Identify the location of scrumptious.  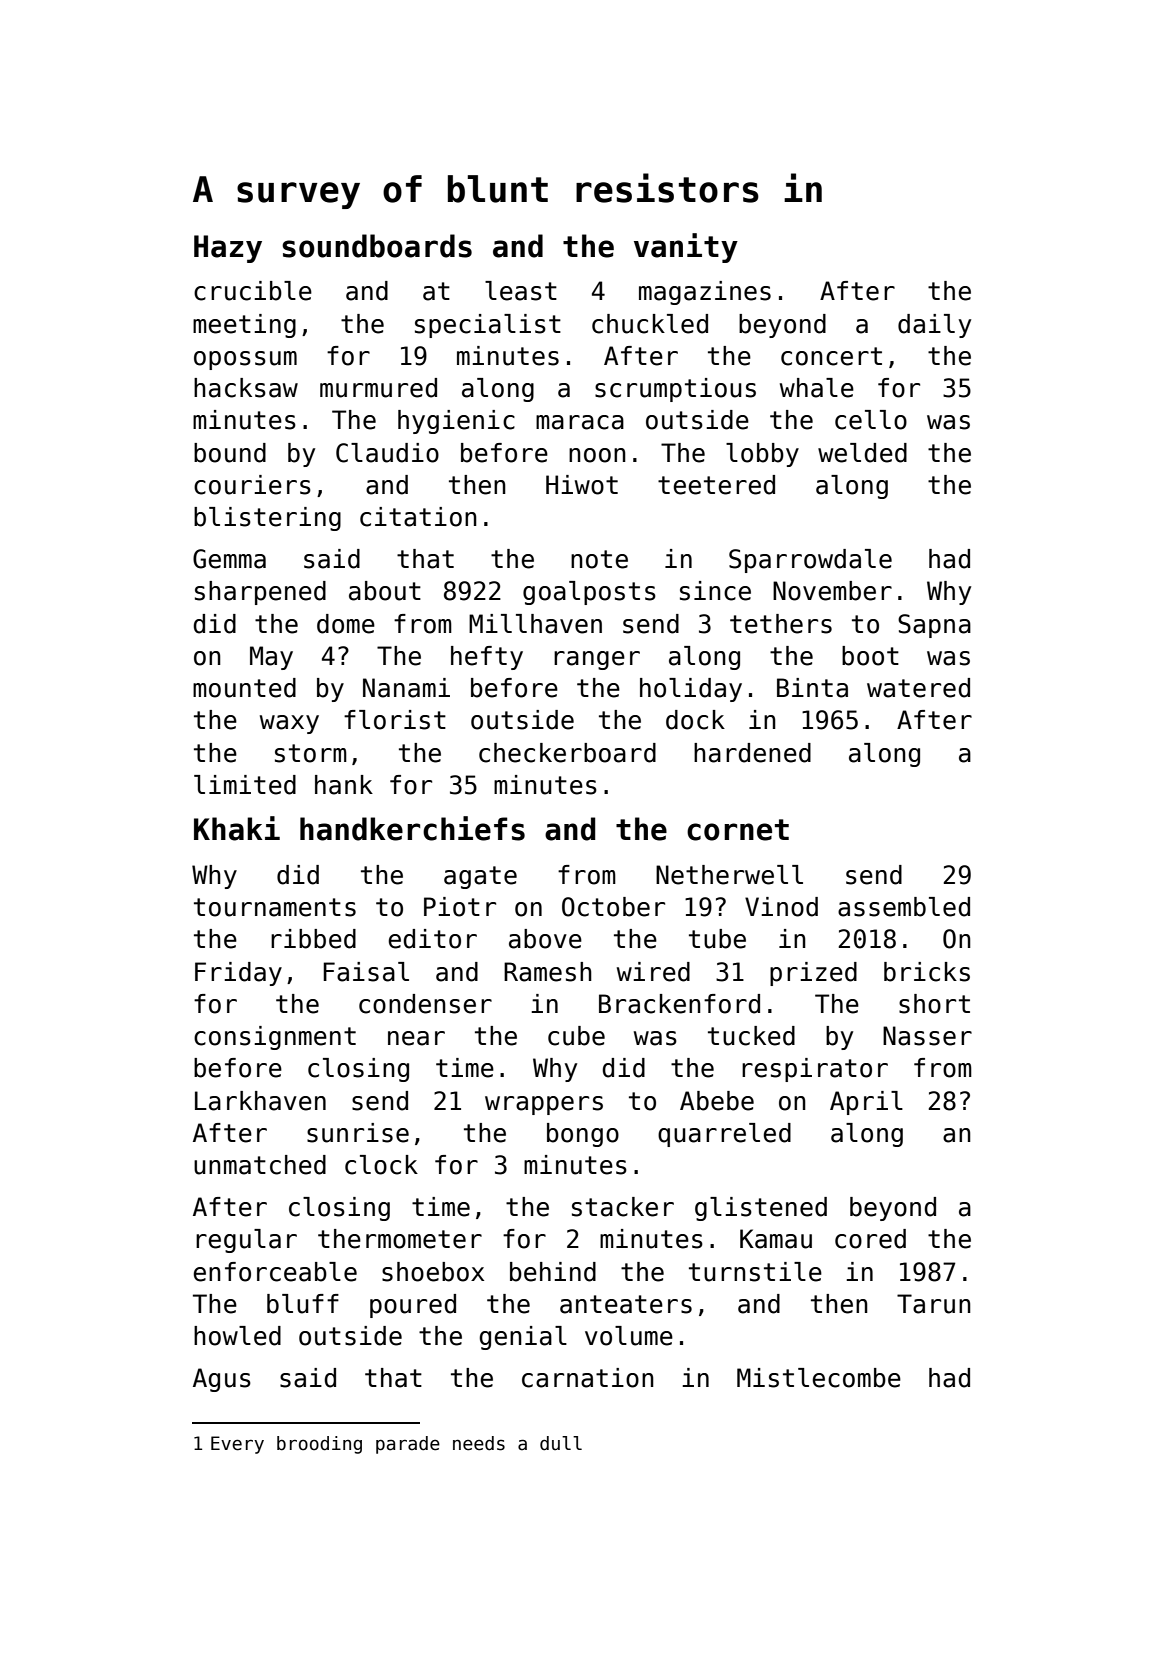
(675, 390).
